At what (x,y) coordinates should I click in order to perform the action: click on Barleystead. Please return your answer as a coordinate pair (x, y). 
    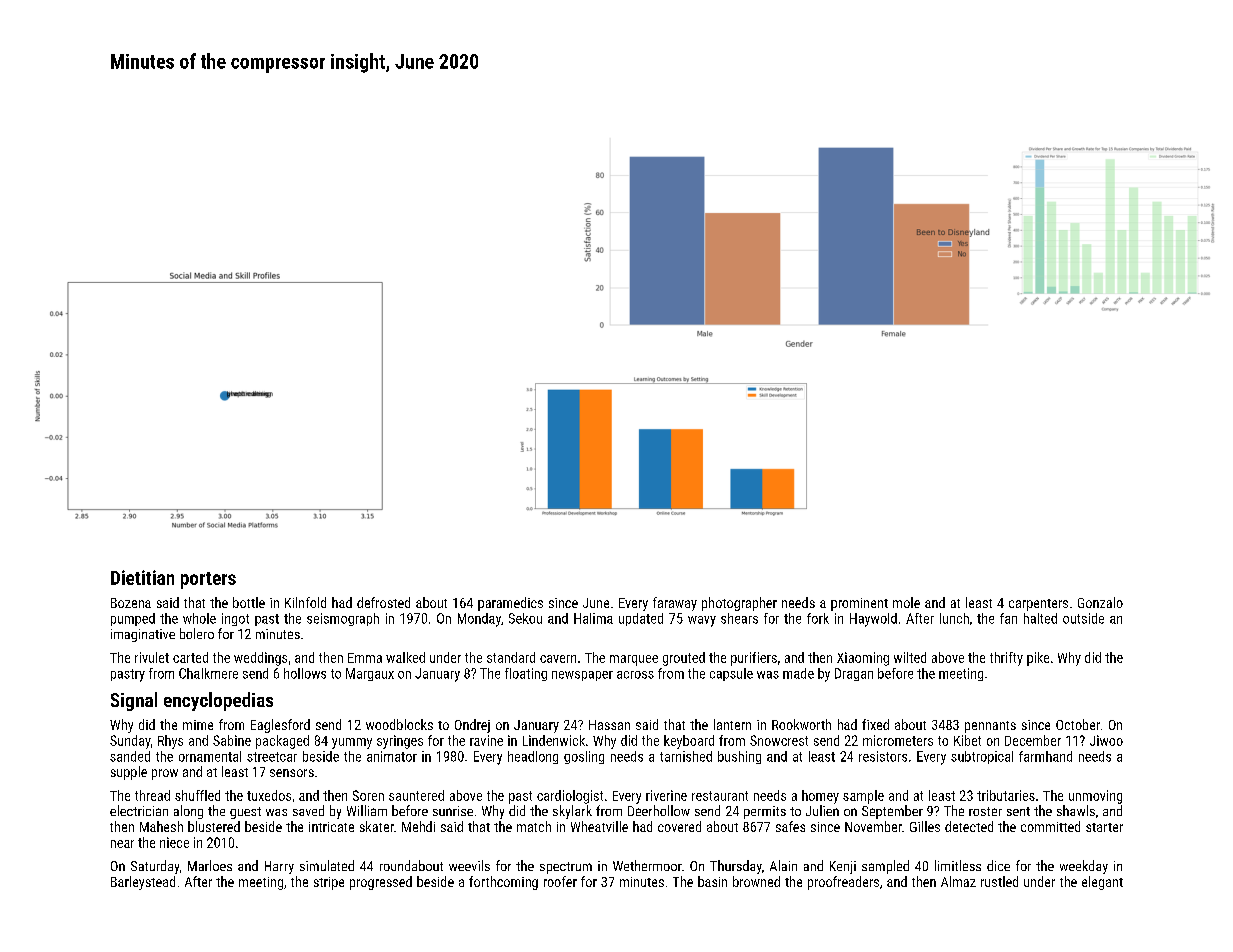
    Looking at the image, I should click on (143, 883).
